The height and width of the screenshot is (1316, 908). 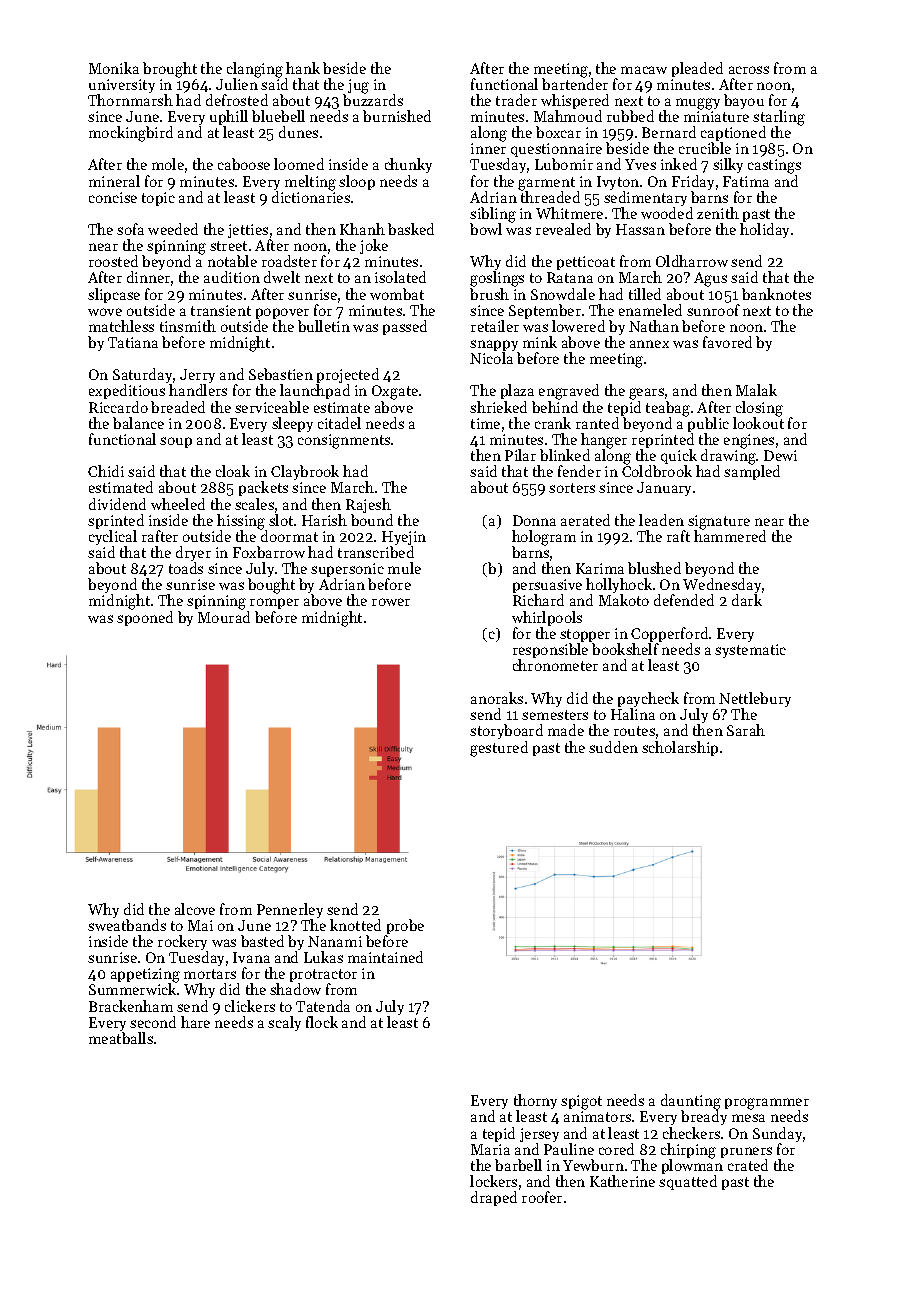 I want to click on notable, so click(x=232, y=261).
